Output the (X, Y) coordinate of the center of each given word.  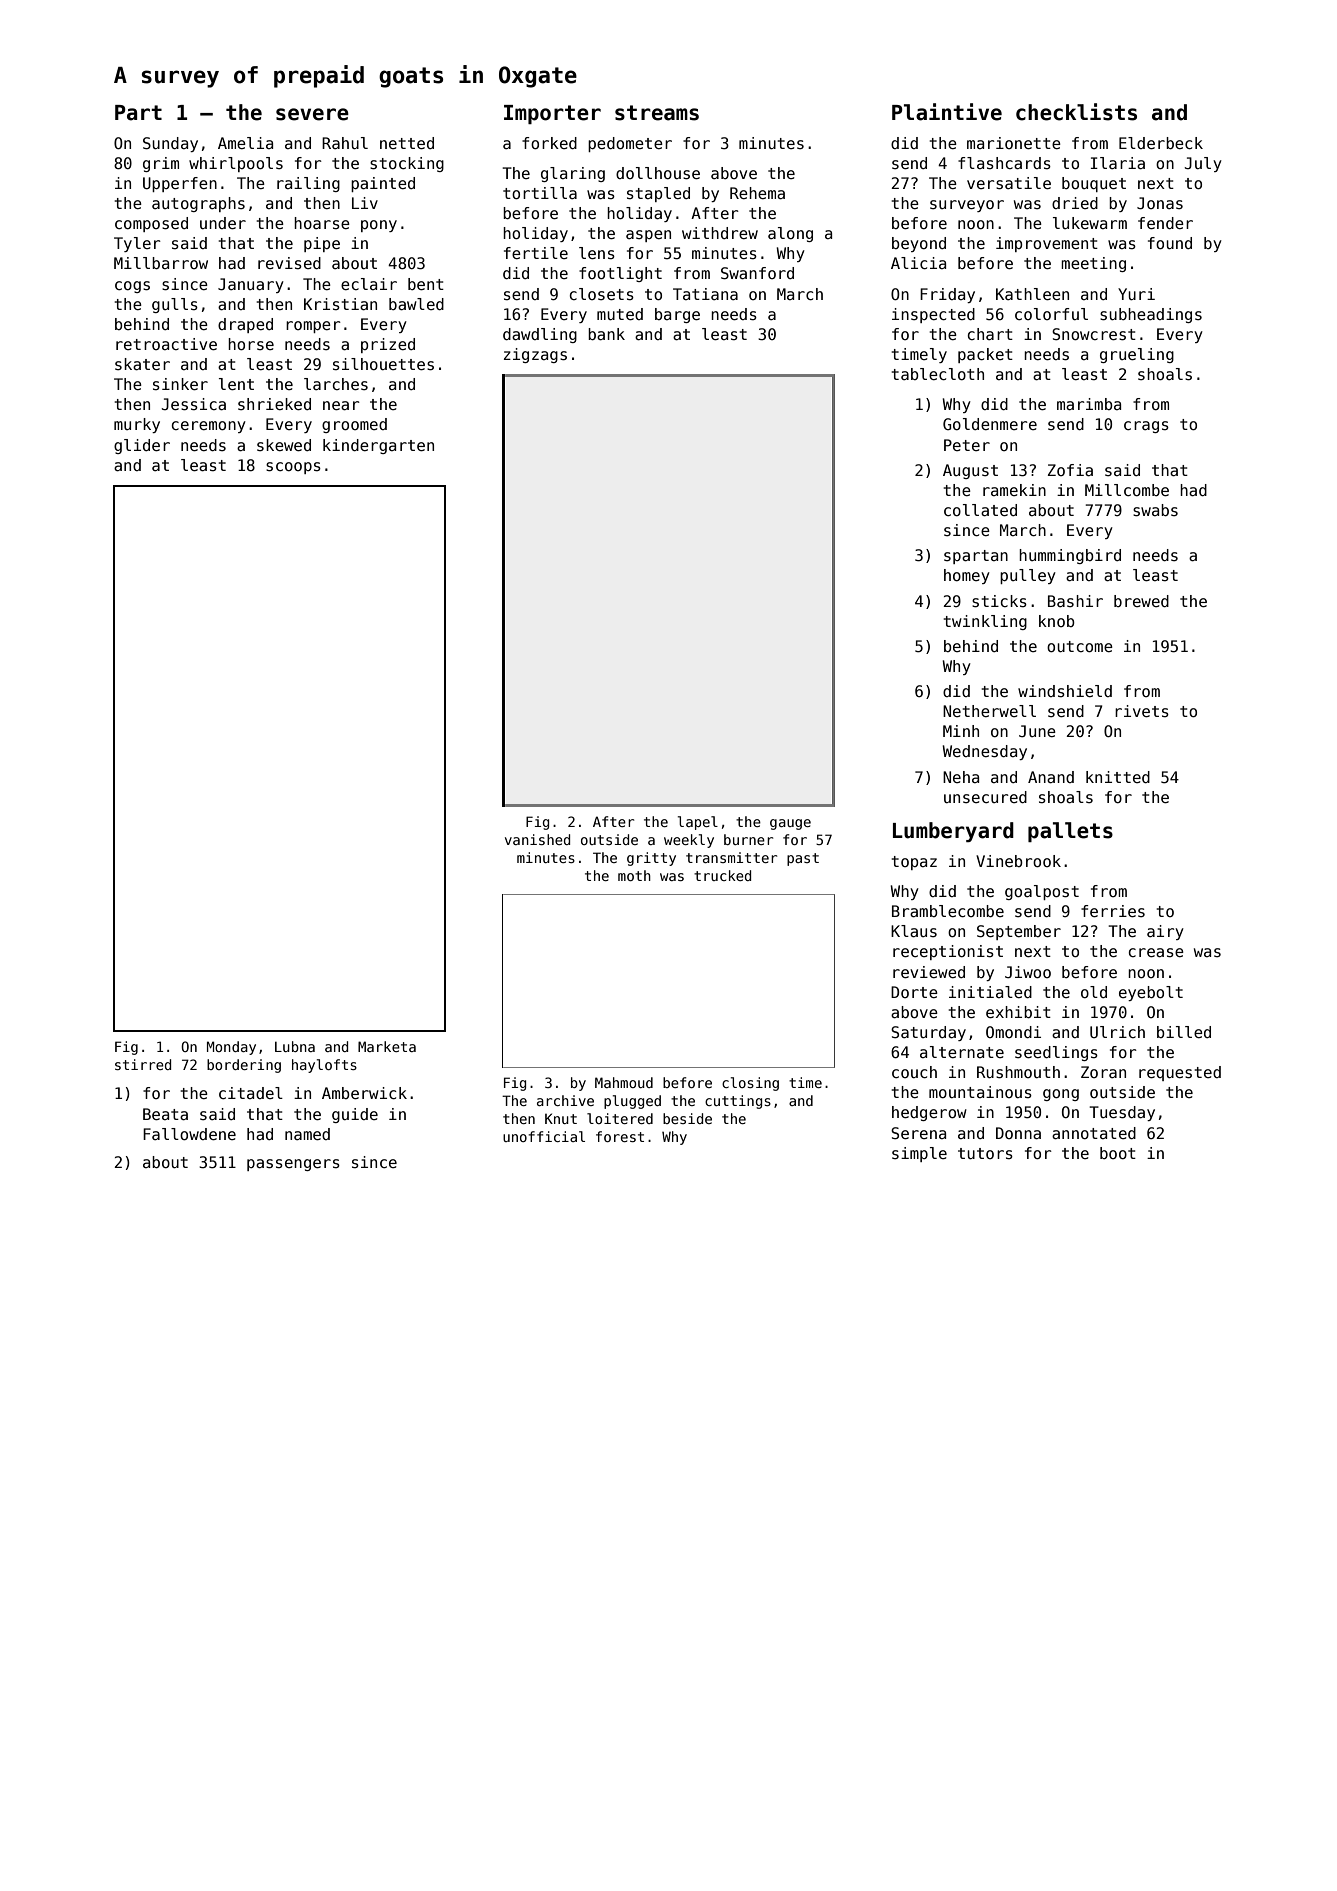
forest (620, 1136)
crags (1146, 427)
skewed (284, 445)
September (1019, 932)
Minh (961, 731)
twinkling (985, 622)
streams (657, 113)
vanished (537, 839)
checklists (1076, 112)
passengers (293, 1165)
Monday (231, 1048)
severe (312, 114)
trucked (722, 875)
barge (677, 315)
